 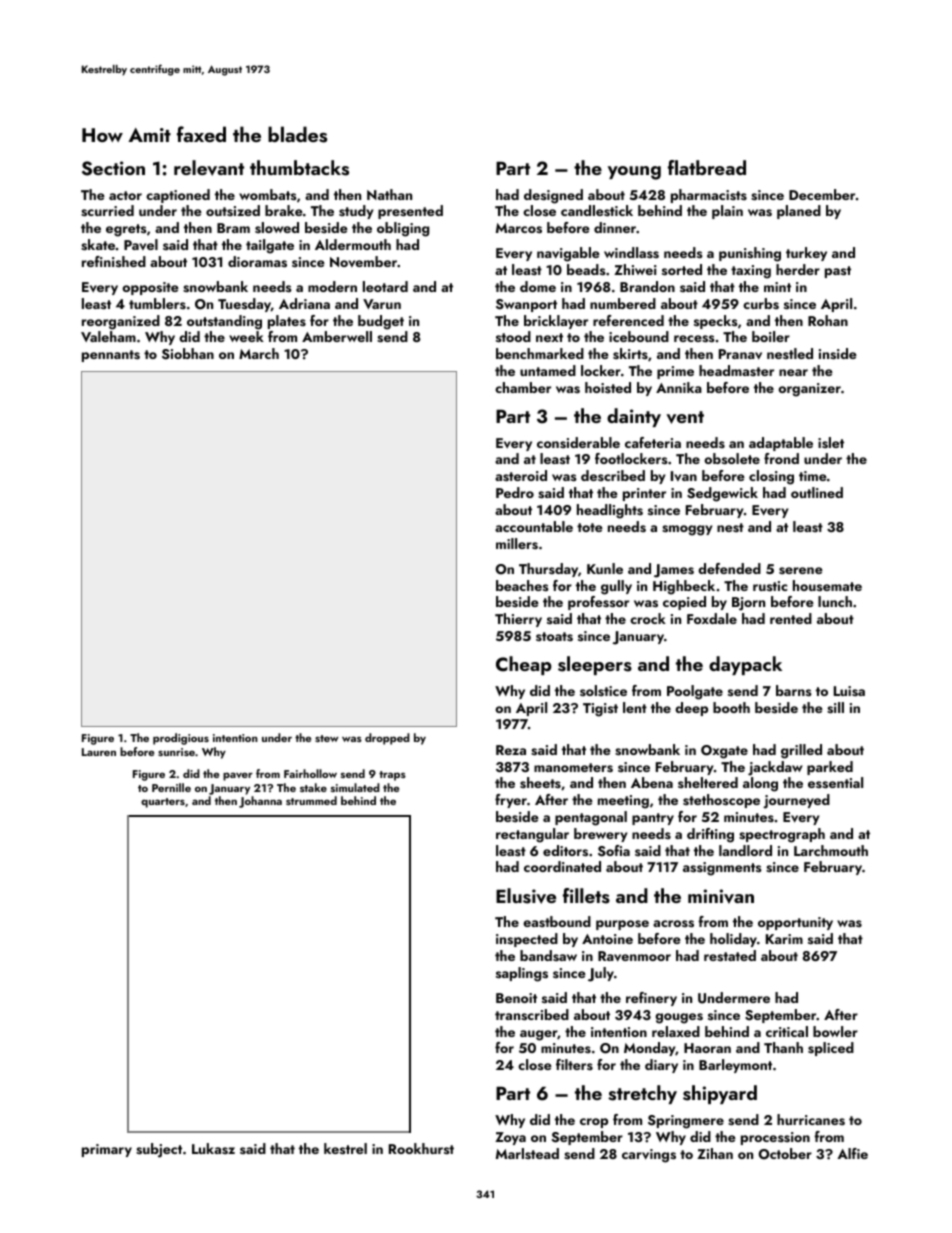 I want to click on copied, so click(x=684, y=603).
